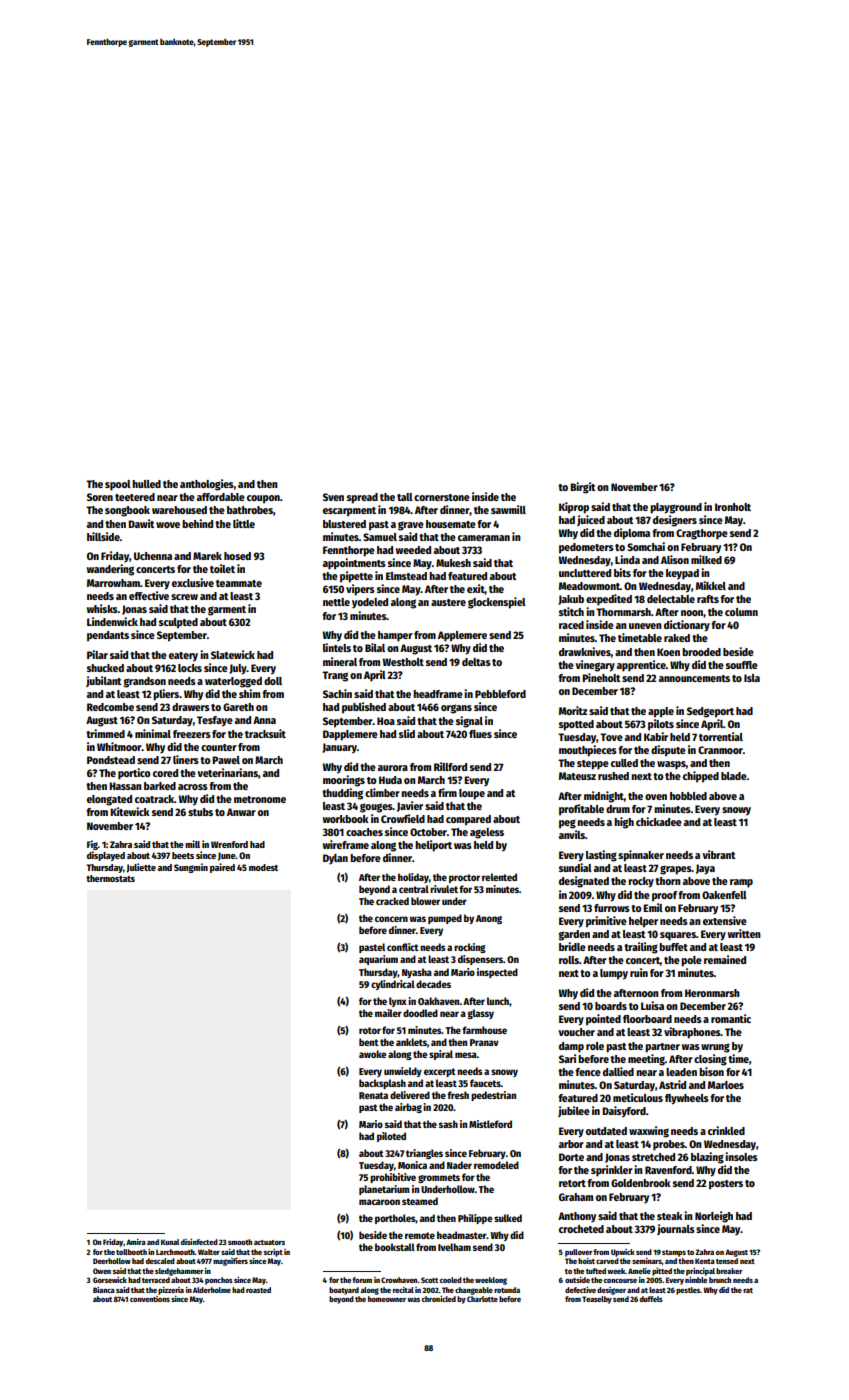 This document has width=849, height=1400. What do you see at coordinates (129, 811) in the document?
I see `Kitewick` at bounding box center [129, 811].
